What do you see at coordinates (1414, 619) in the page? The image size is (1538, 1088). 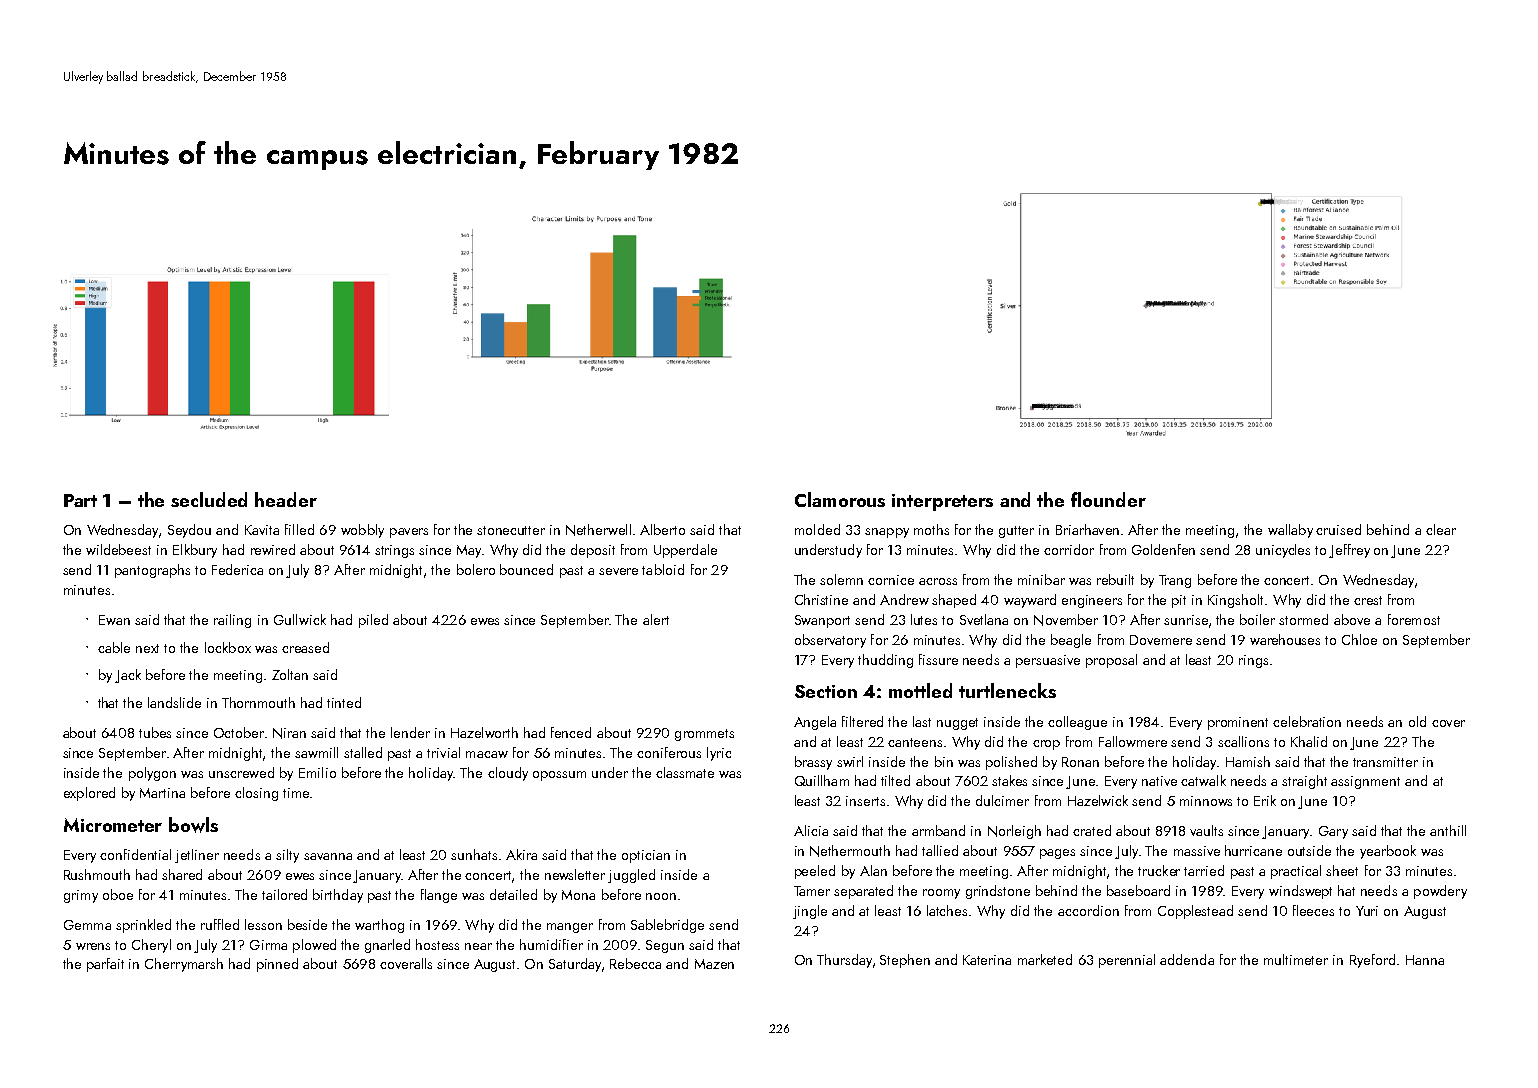 I see `foremost` at bounding box center [1414, 619].
